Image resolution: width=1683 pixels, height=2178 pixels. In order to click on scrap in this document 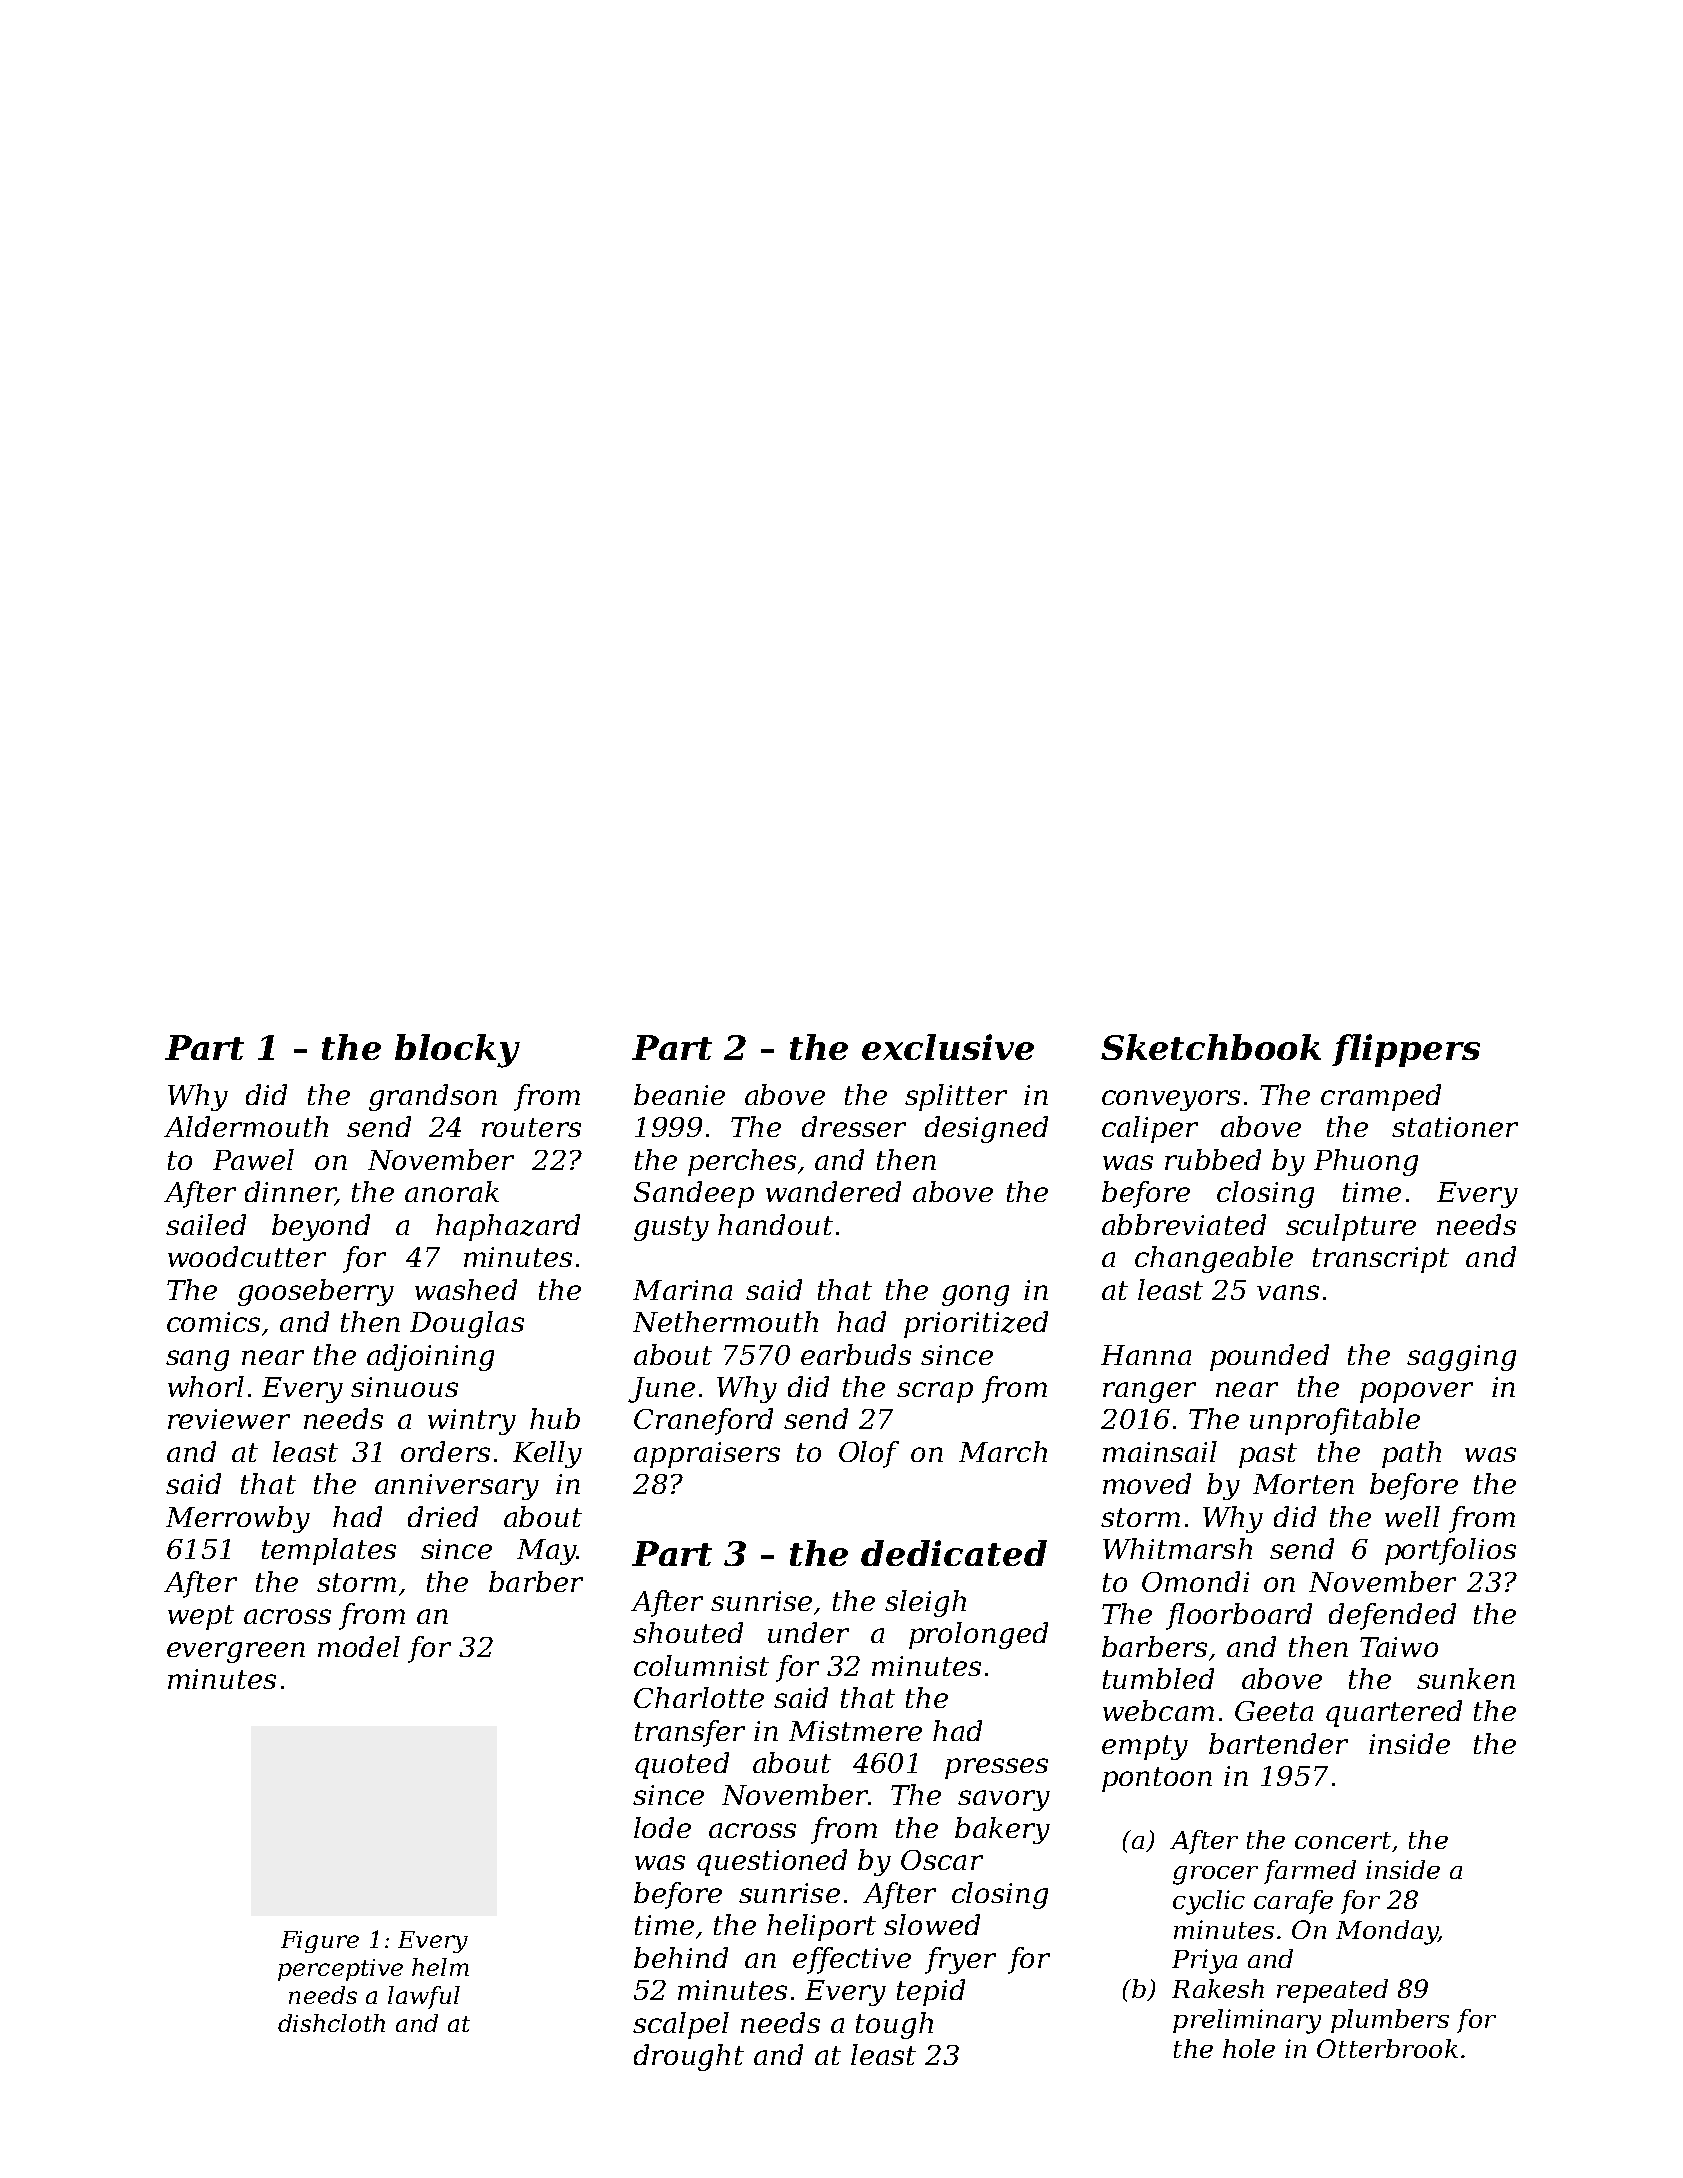, I will do `click(935, 1392)`.
